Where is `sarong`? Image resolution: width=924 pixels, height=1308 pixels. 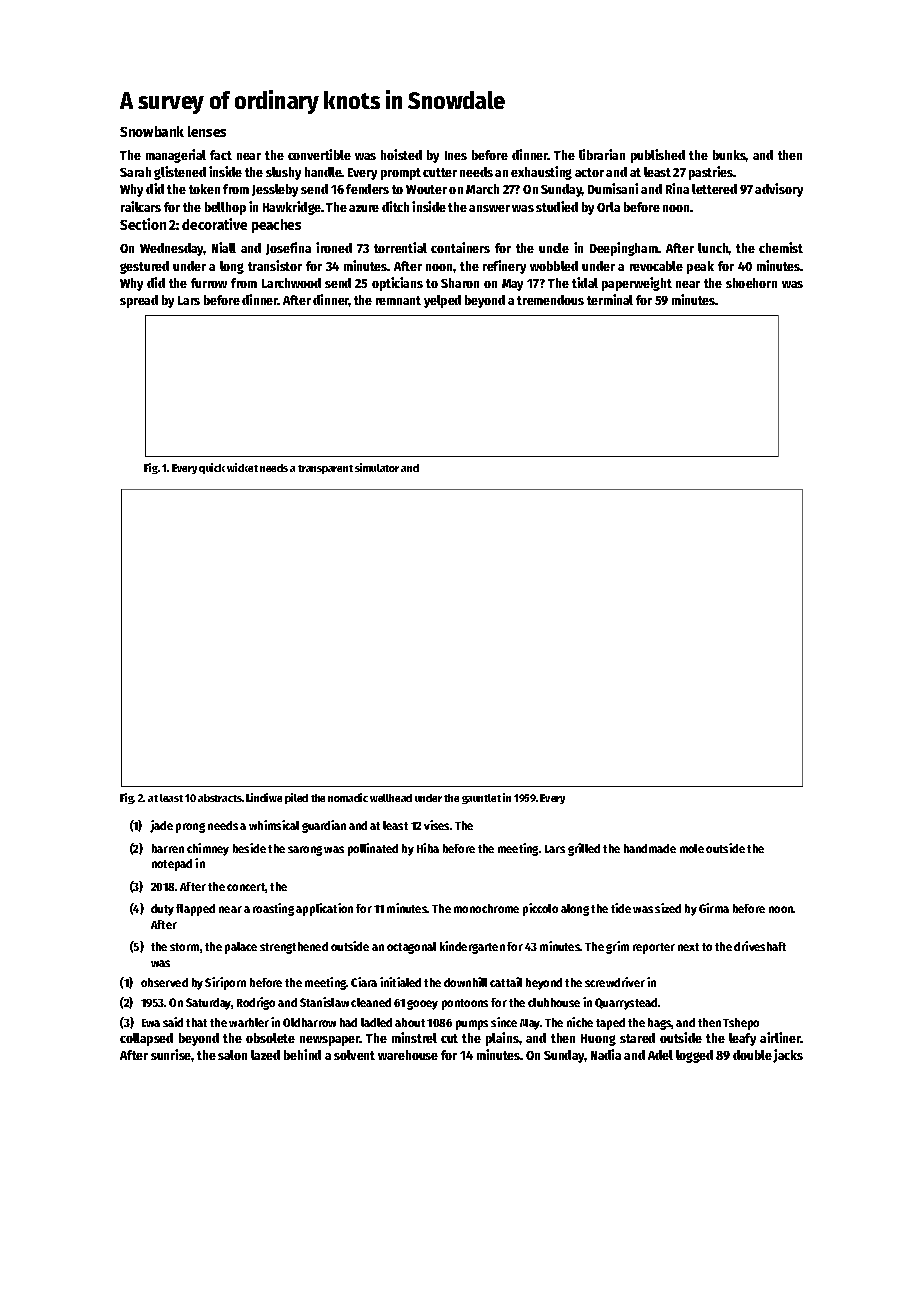
sarong is located at coordinates (305, 851).
